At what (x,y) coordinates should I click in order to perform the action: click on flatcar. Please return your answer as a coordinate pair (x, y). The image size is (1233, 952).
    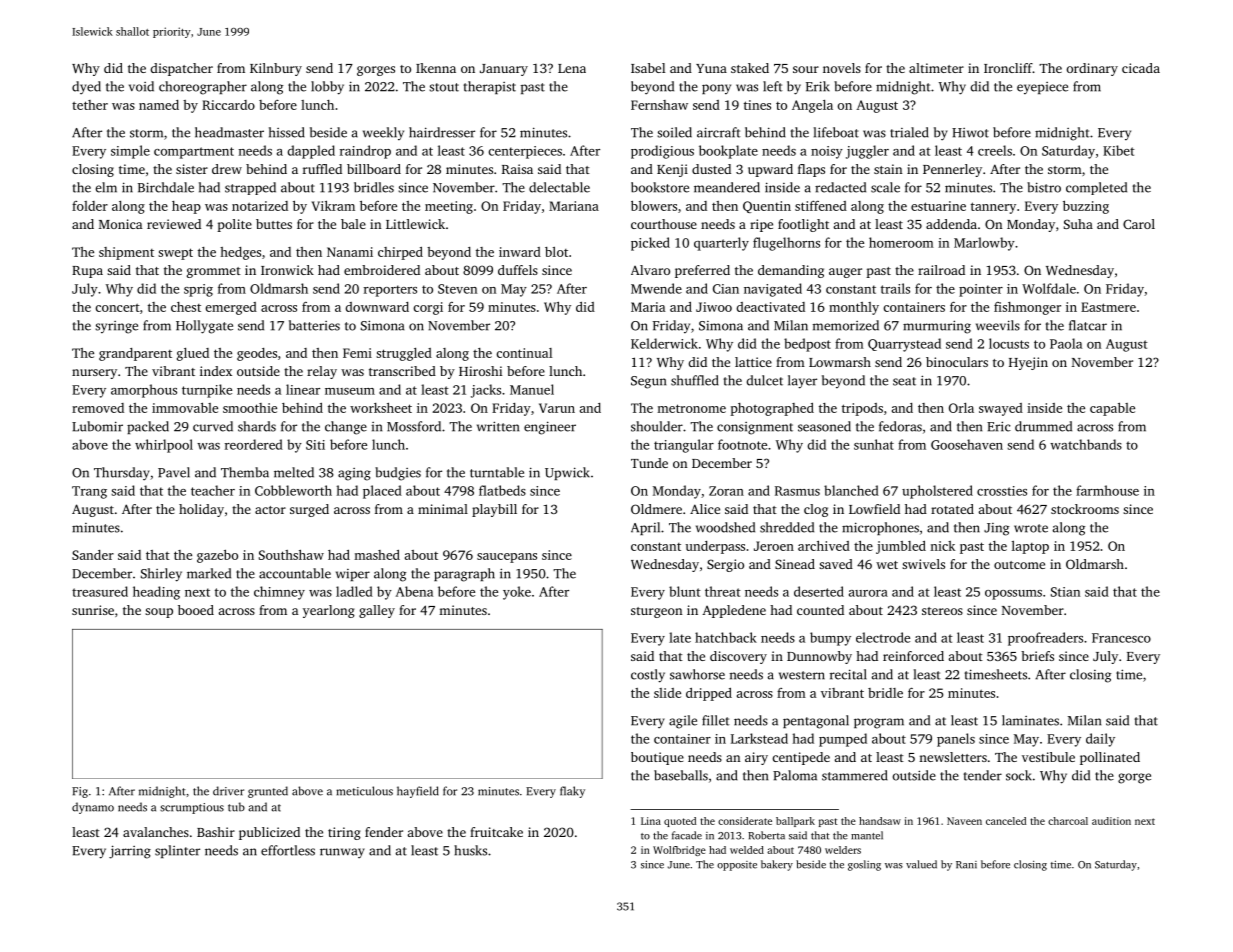
    Looking at the image, I should click on (1088, 325).
